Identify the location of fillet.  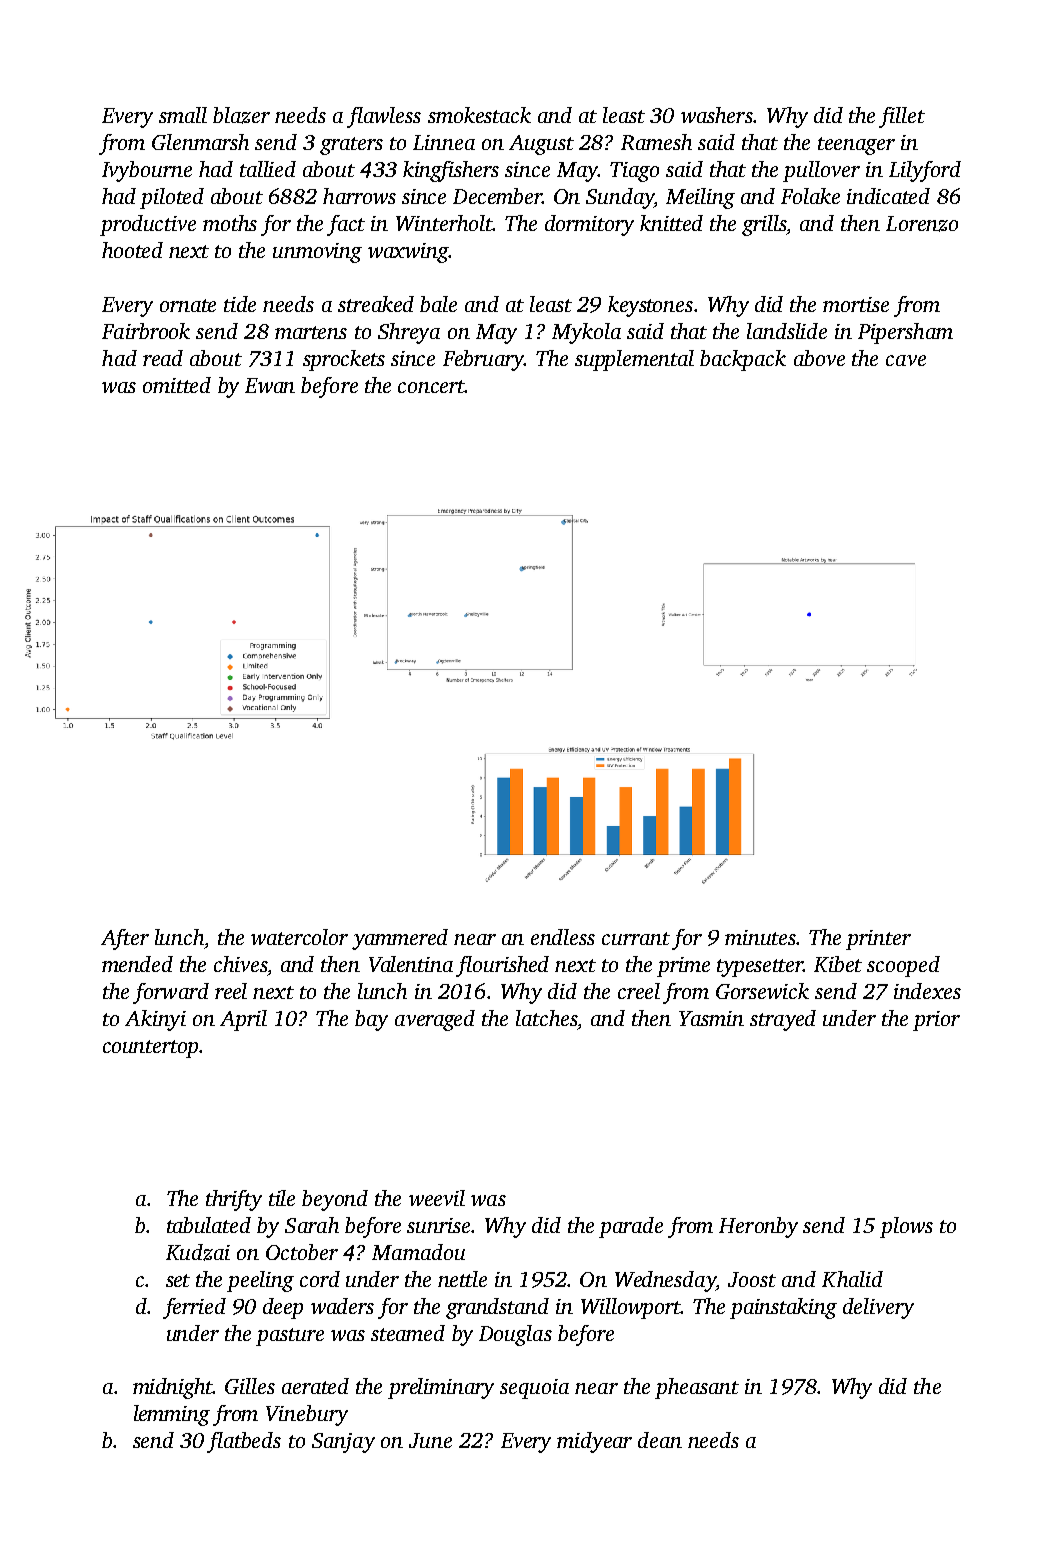
(902, 117).
